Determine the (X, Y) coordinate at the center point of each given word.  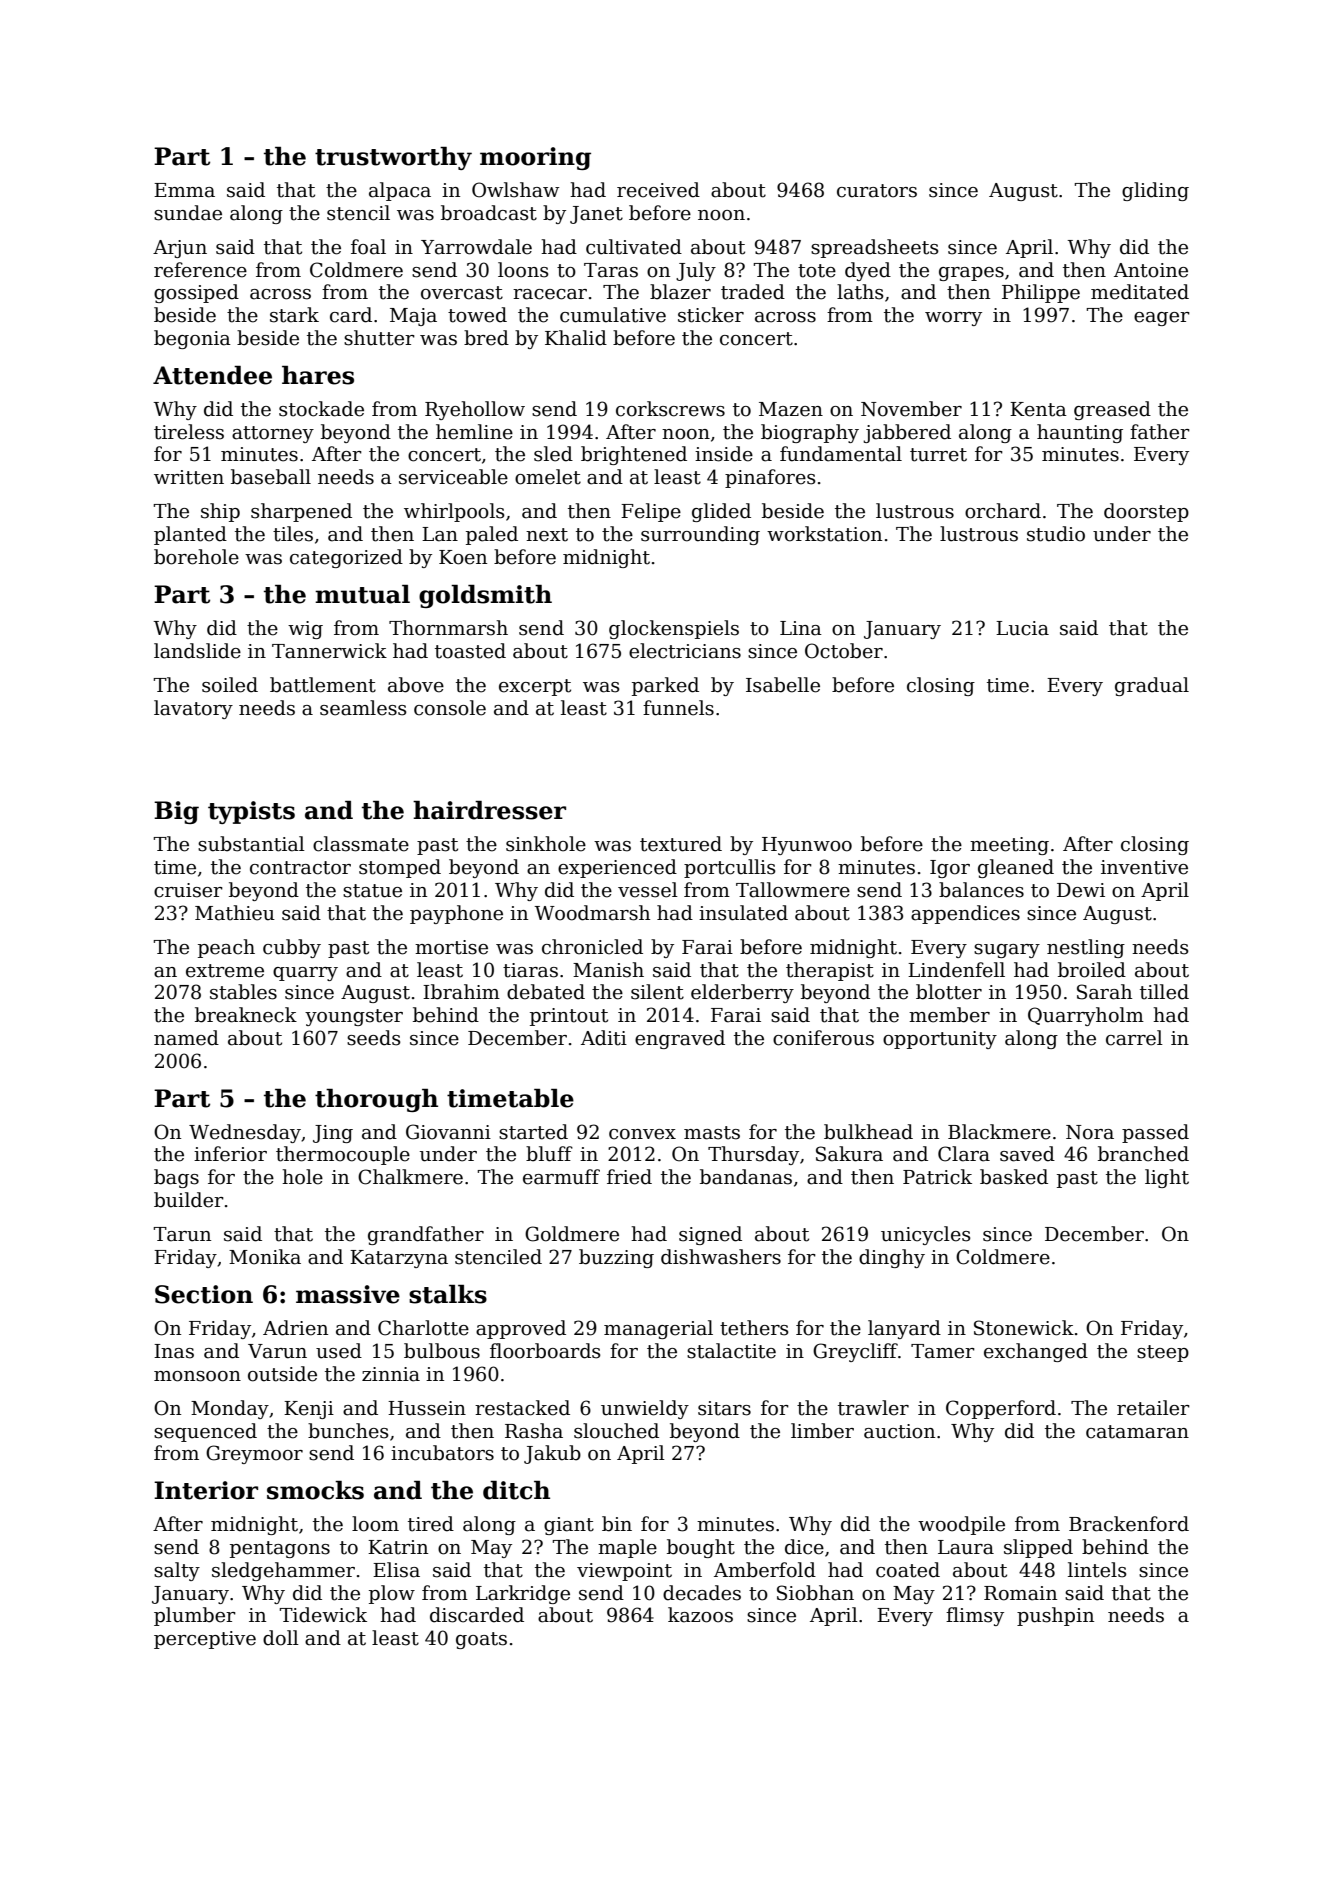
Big (176, 812)
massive (348, 1294)
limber (822, 1431)
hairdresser (489, 810)
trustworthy (393, 158)
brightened (634, 455)
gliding (1155, 191)
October (844, 651)
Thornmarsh (448, 628)
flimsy (975, 1616)
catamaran (1137, 1432)
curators (877, 191)
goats (481, 1640)
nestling (1086, 948)
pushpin (1055, 1616)
